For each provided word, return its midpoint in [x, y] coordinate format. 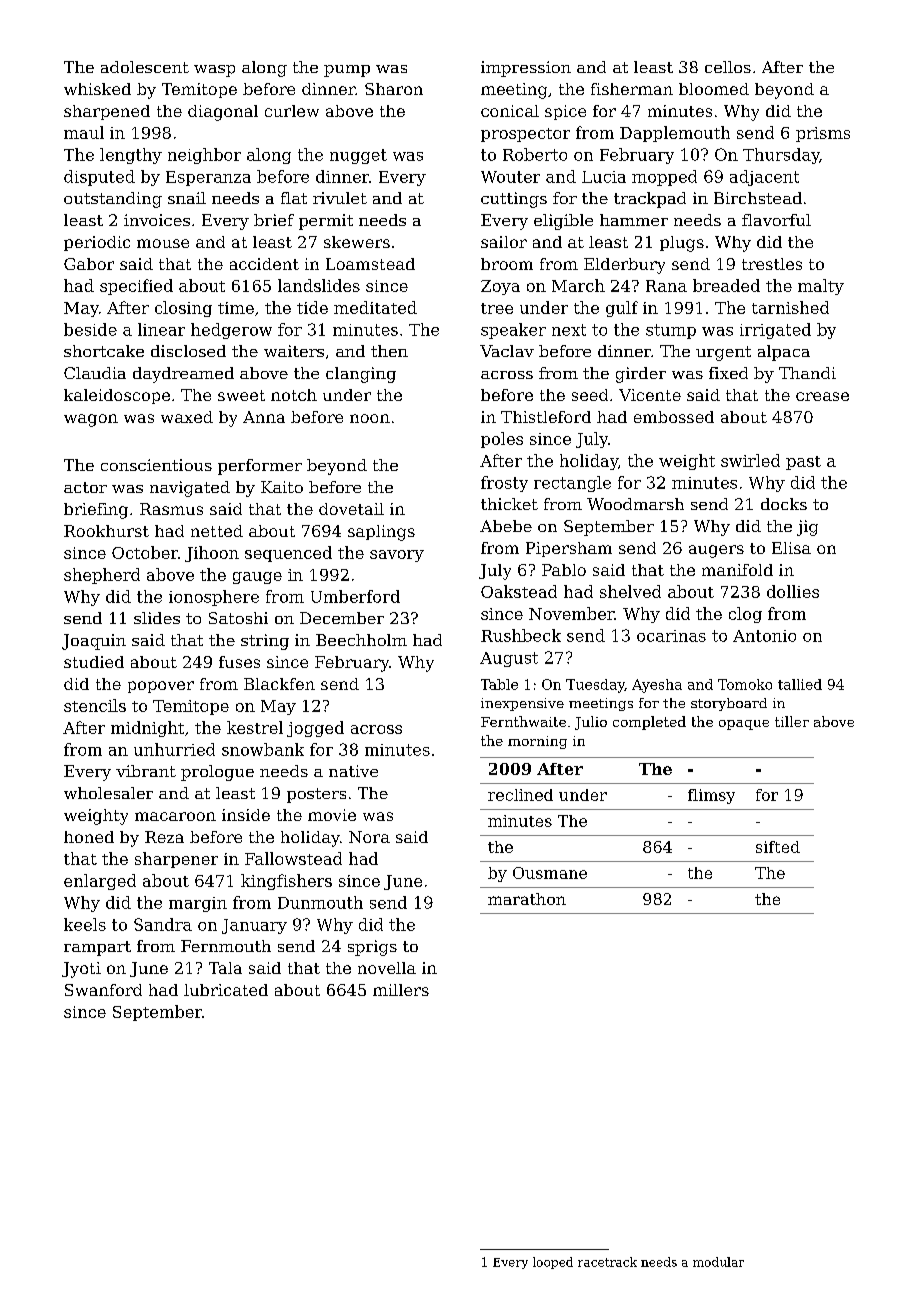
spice [565, 112]
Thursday [781, 156]
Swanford [103, 990]
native [353, 771]
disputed [99, 178]
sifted [778, 847]
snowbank [263, 749]
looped [553, 1263]
